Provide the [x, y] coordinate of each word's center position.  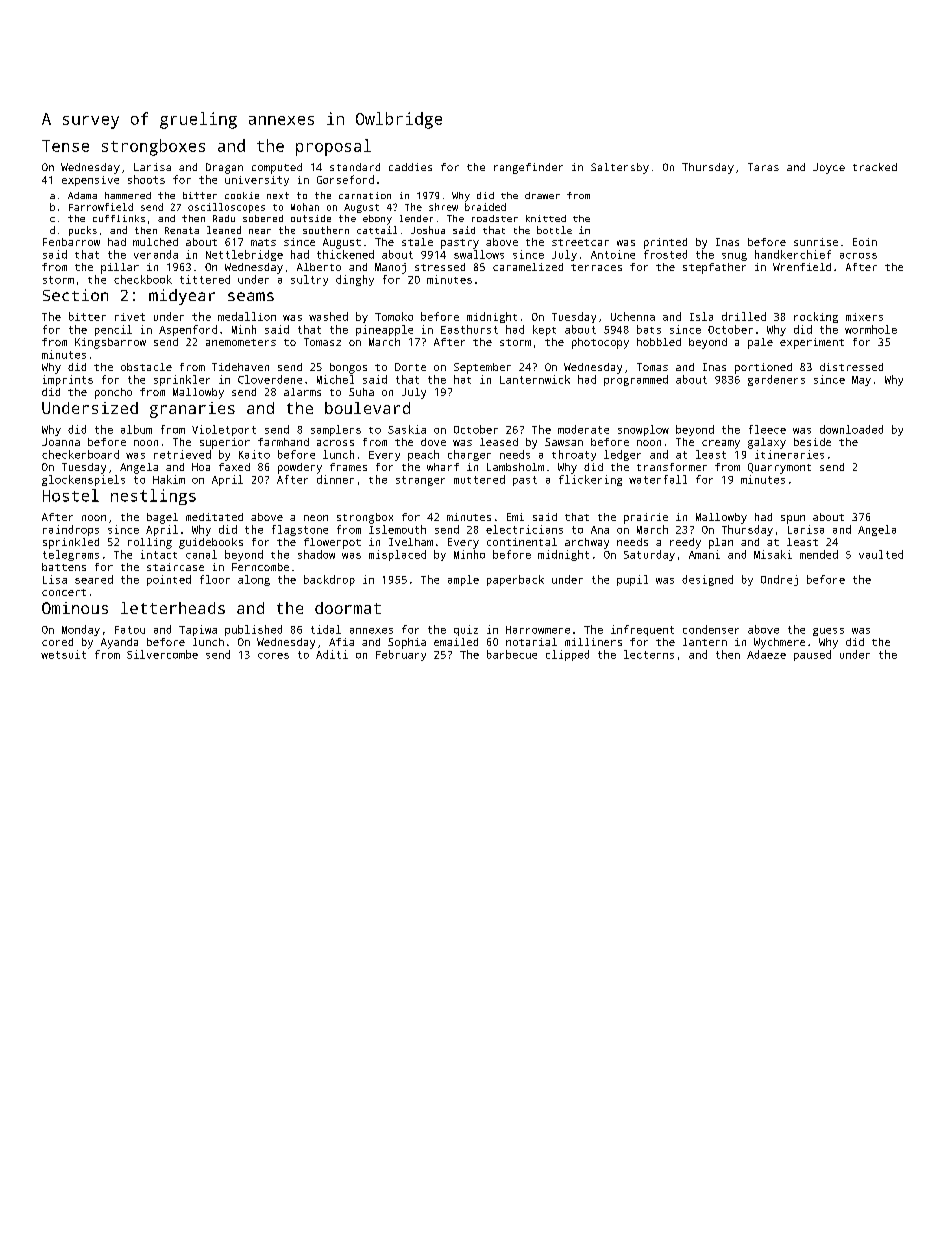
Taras [763, 167]
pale [760, 343]
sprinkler [182, 380]
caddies [410, 167]
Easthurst [469, 329]
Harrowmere [538, 630]
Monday [81, 630]
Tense [65, 146]
